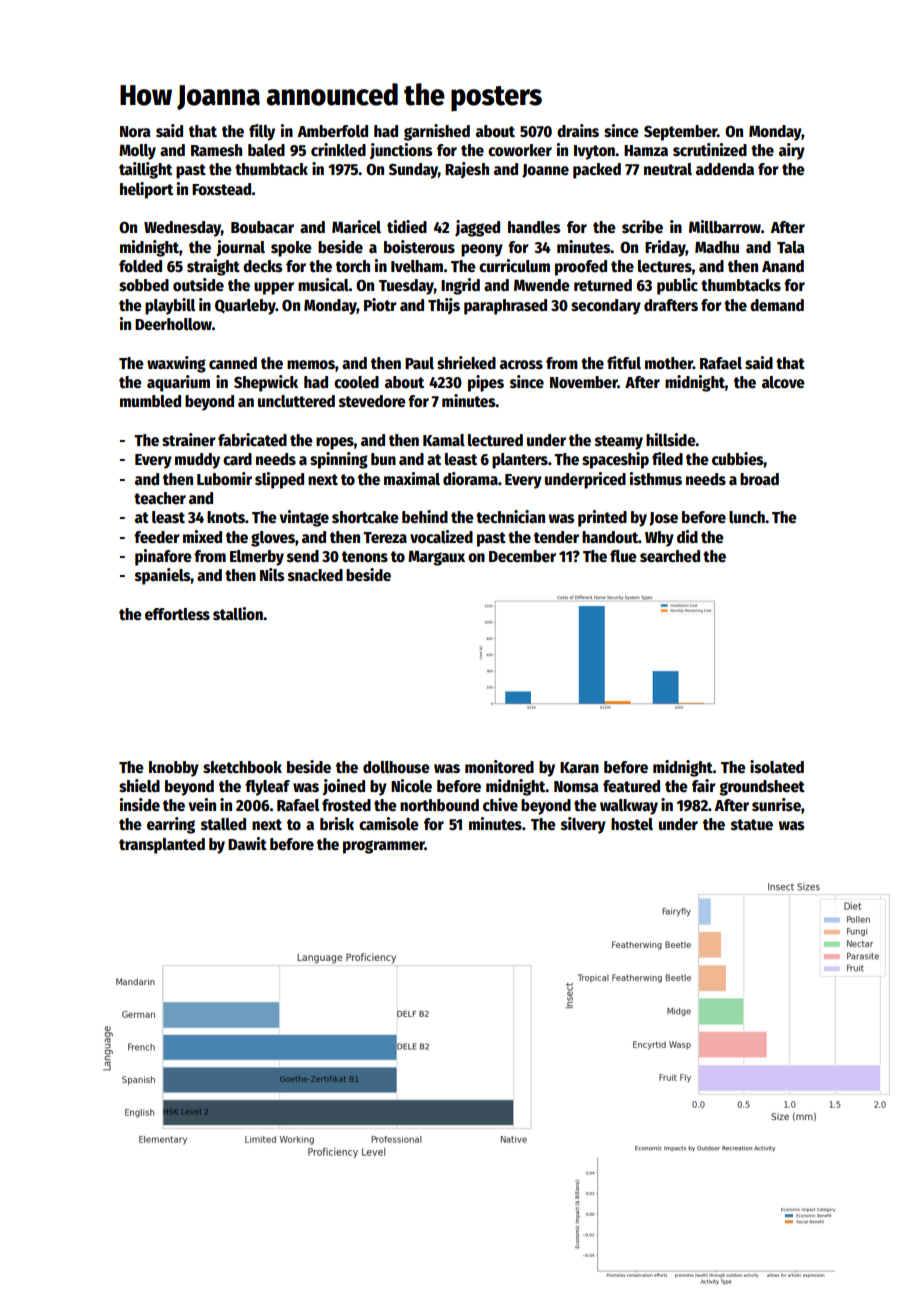  Describe the element at coordinates (140, 804) in the page. I see `inside` at that location.
